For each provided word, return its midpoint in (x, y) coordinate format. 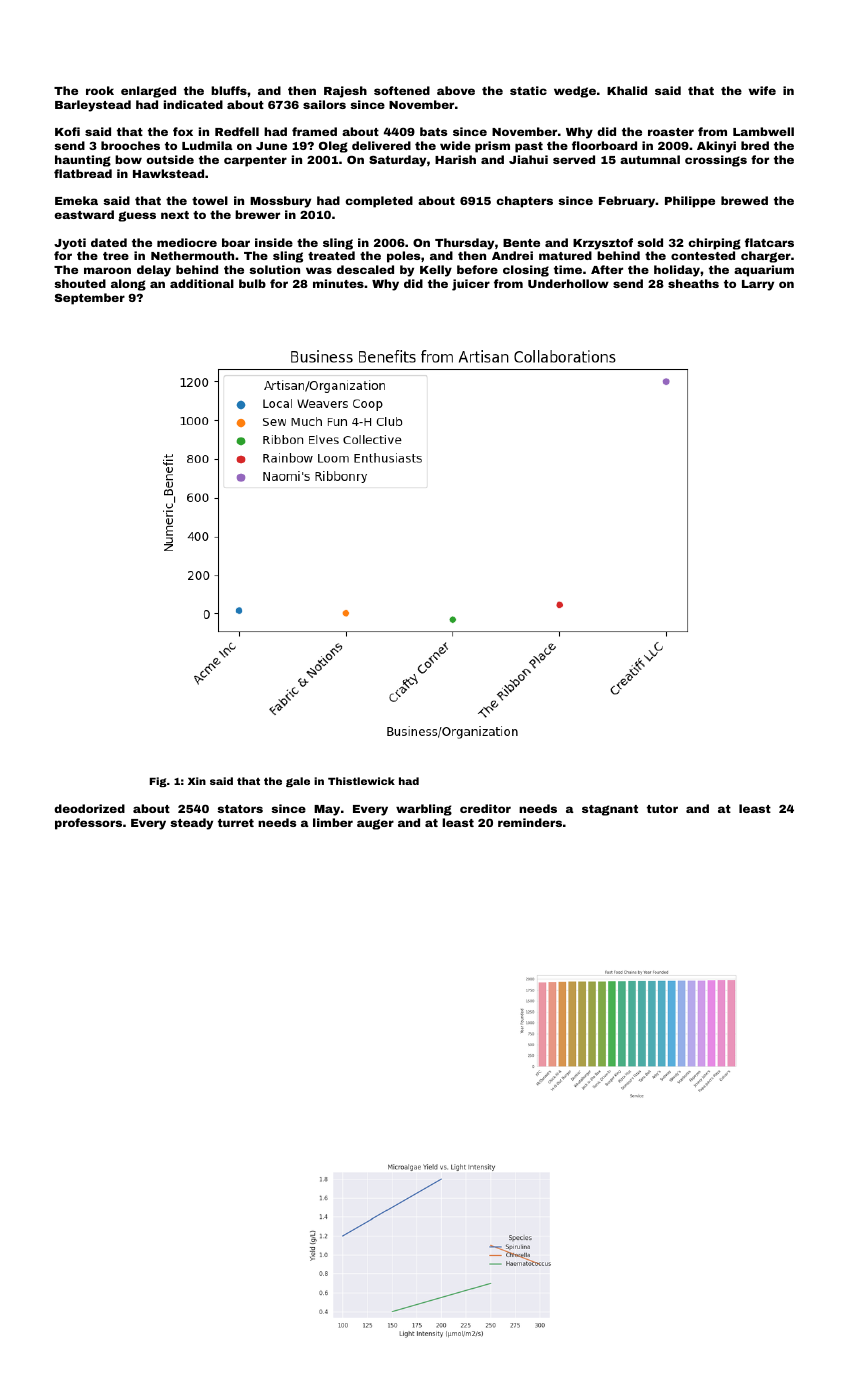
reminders (530, 822)
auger (375, 824)
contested (703, 255)
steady (191, 824)
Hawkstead (168, 173)
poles (403, 257)
